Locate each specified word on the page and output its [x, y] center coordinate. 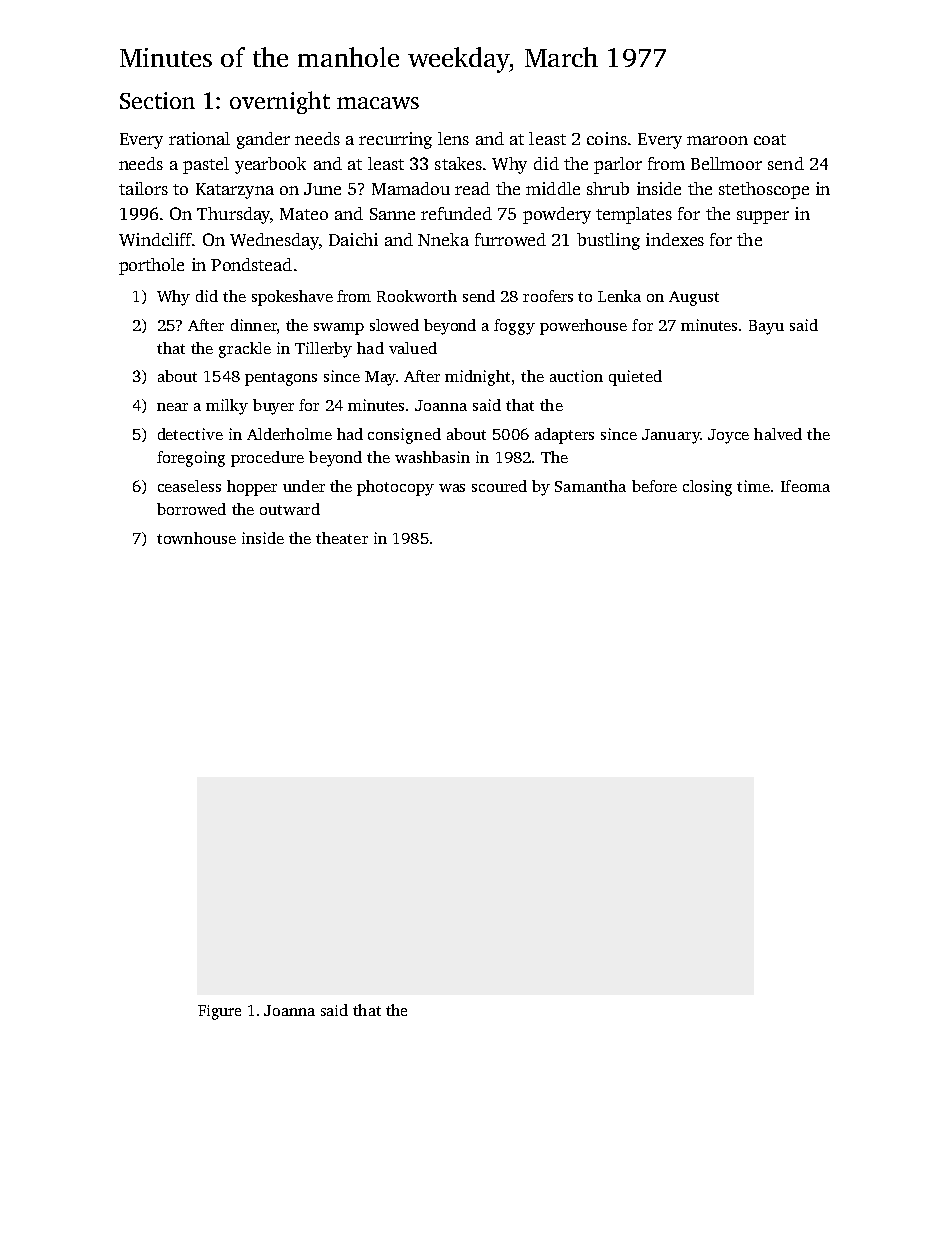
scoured [499, 486]
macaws [378, 103]
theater [342, 538]
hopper [252, 488]
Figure [219, 1012]
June [322, 189]
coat [770, 139]
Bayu [766, 327]
